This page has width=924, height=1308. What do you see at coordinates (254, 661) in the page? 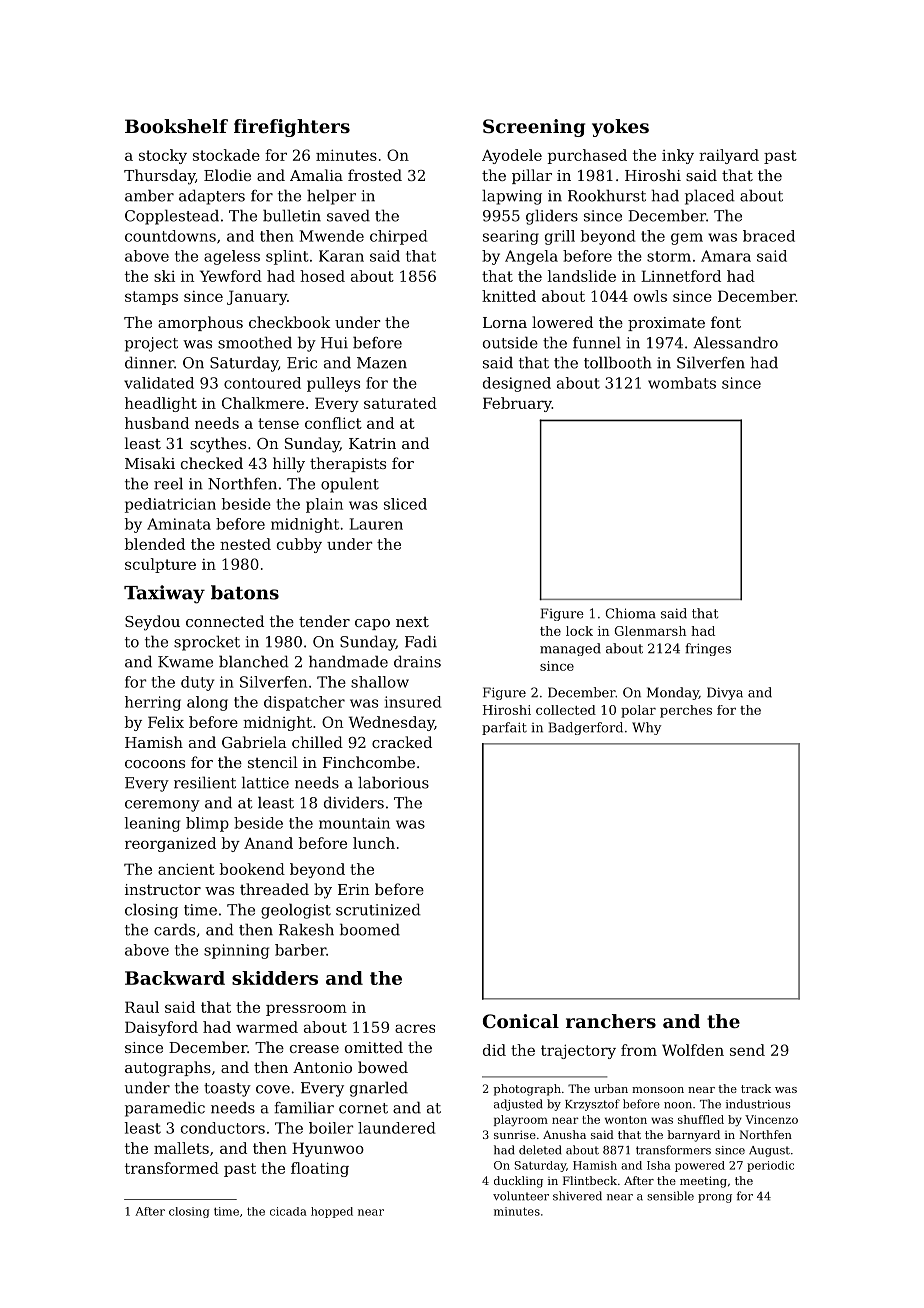
I see `blanched` at bounding box center [254, 661].
